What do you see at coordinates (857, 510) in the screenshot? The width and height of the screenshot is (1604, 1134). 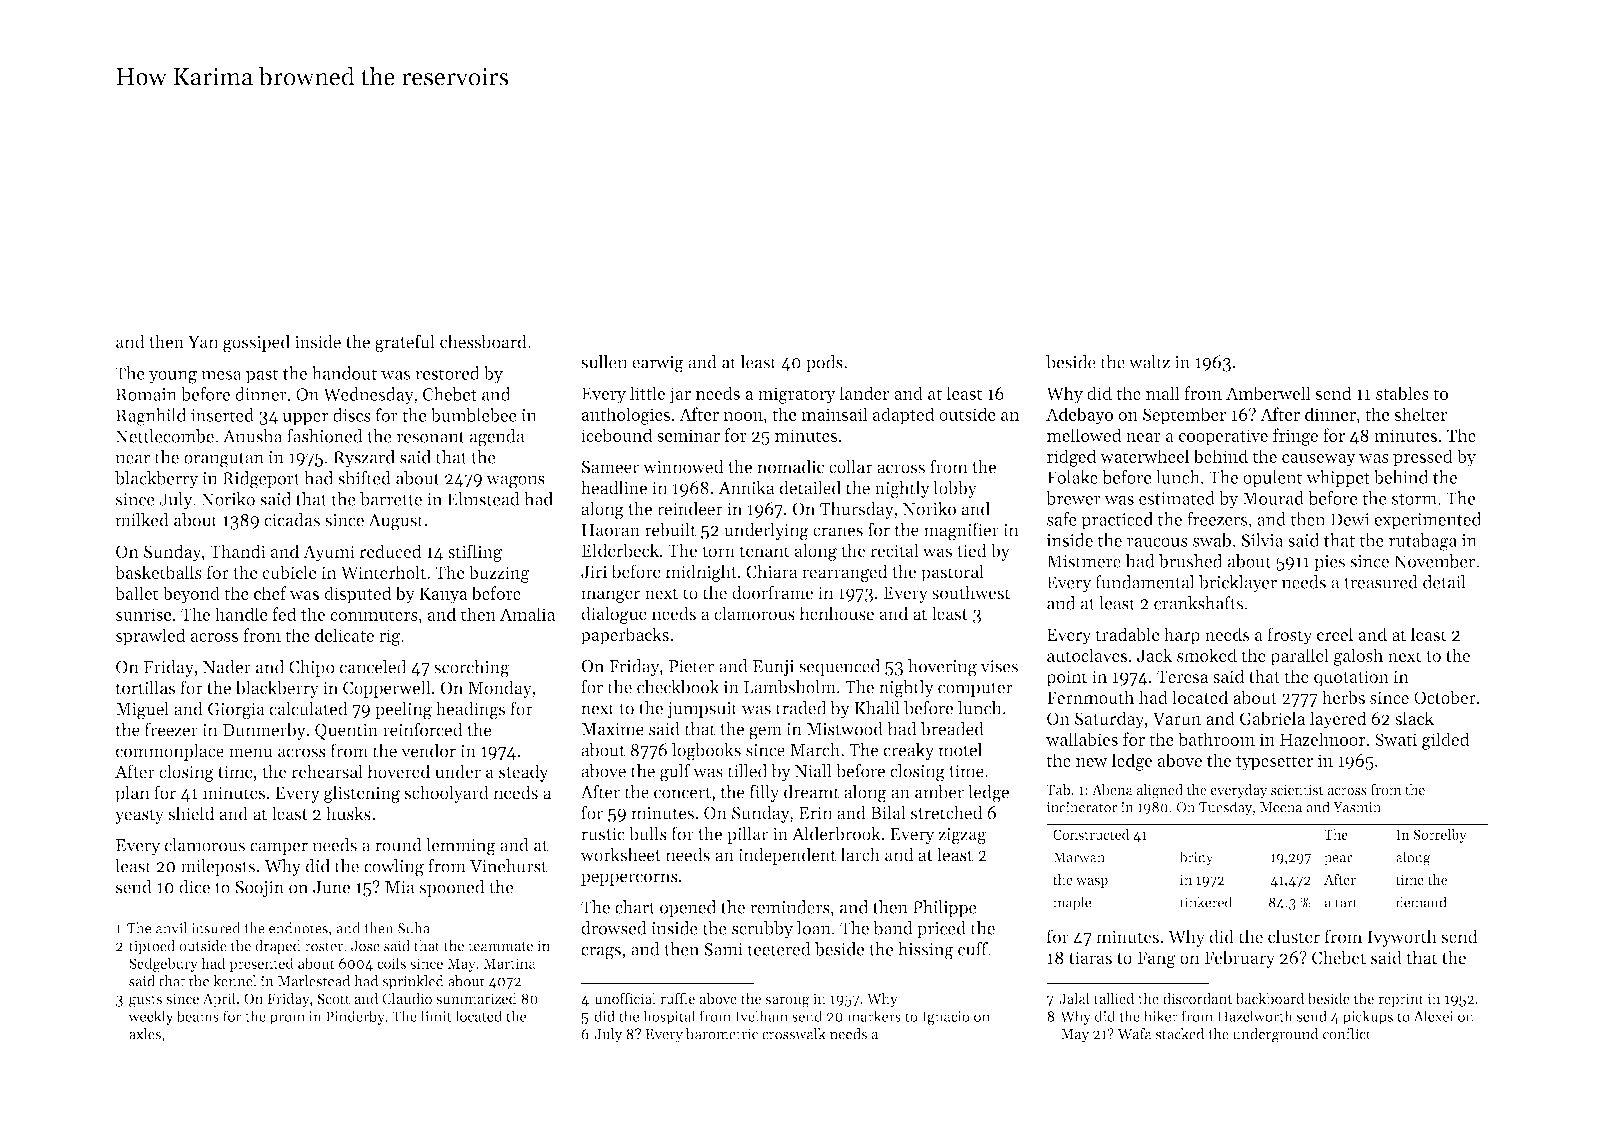 I see `Thursday` at bounding box center [857, 510].
